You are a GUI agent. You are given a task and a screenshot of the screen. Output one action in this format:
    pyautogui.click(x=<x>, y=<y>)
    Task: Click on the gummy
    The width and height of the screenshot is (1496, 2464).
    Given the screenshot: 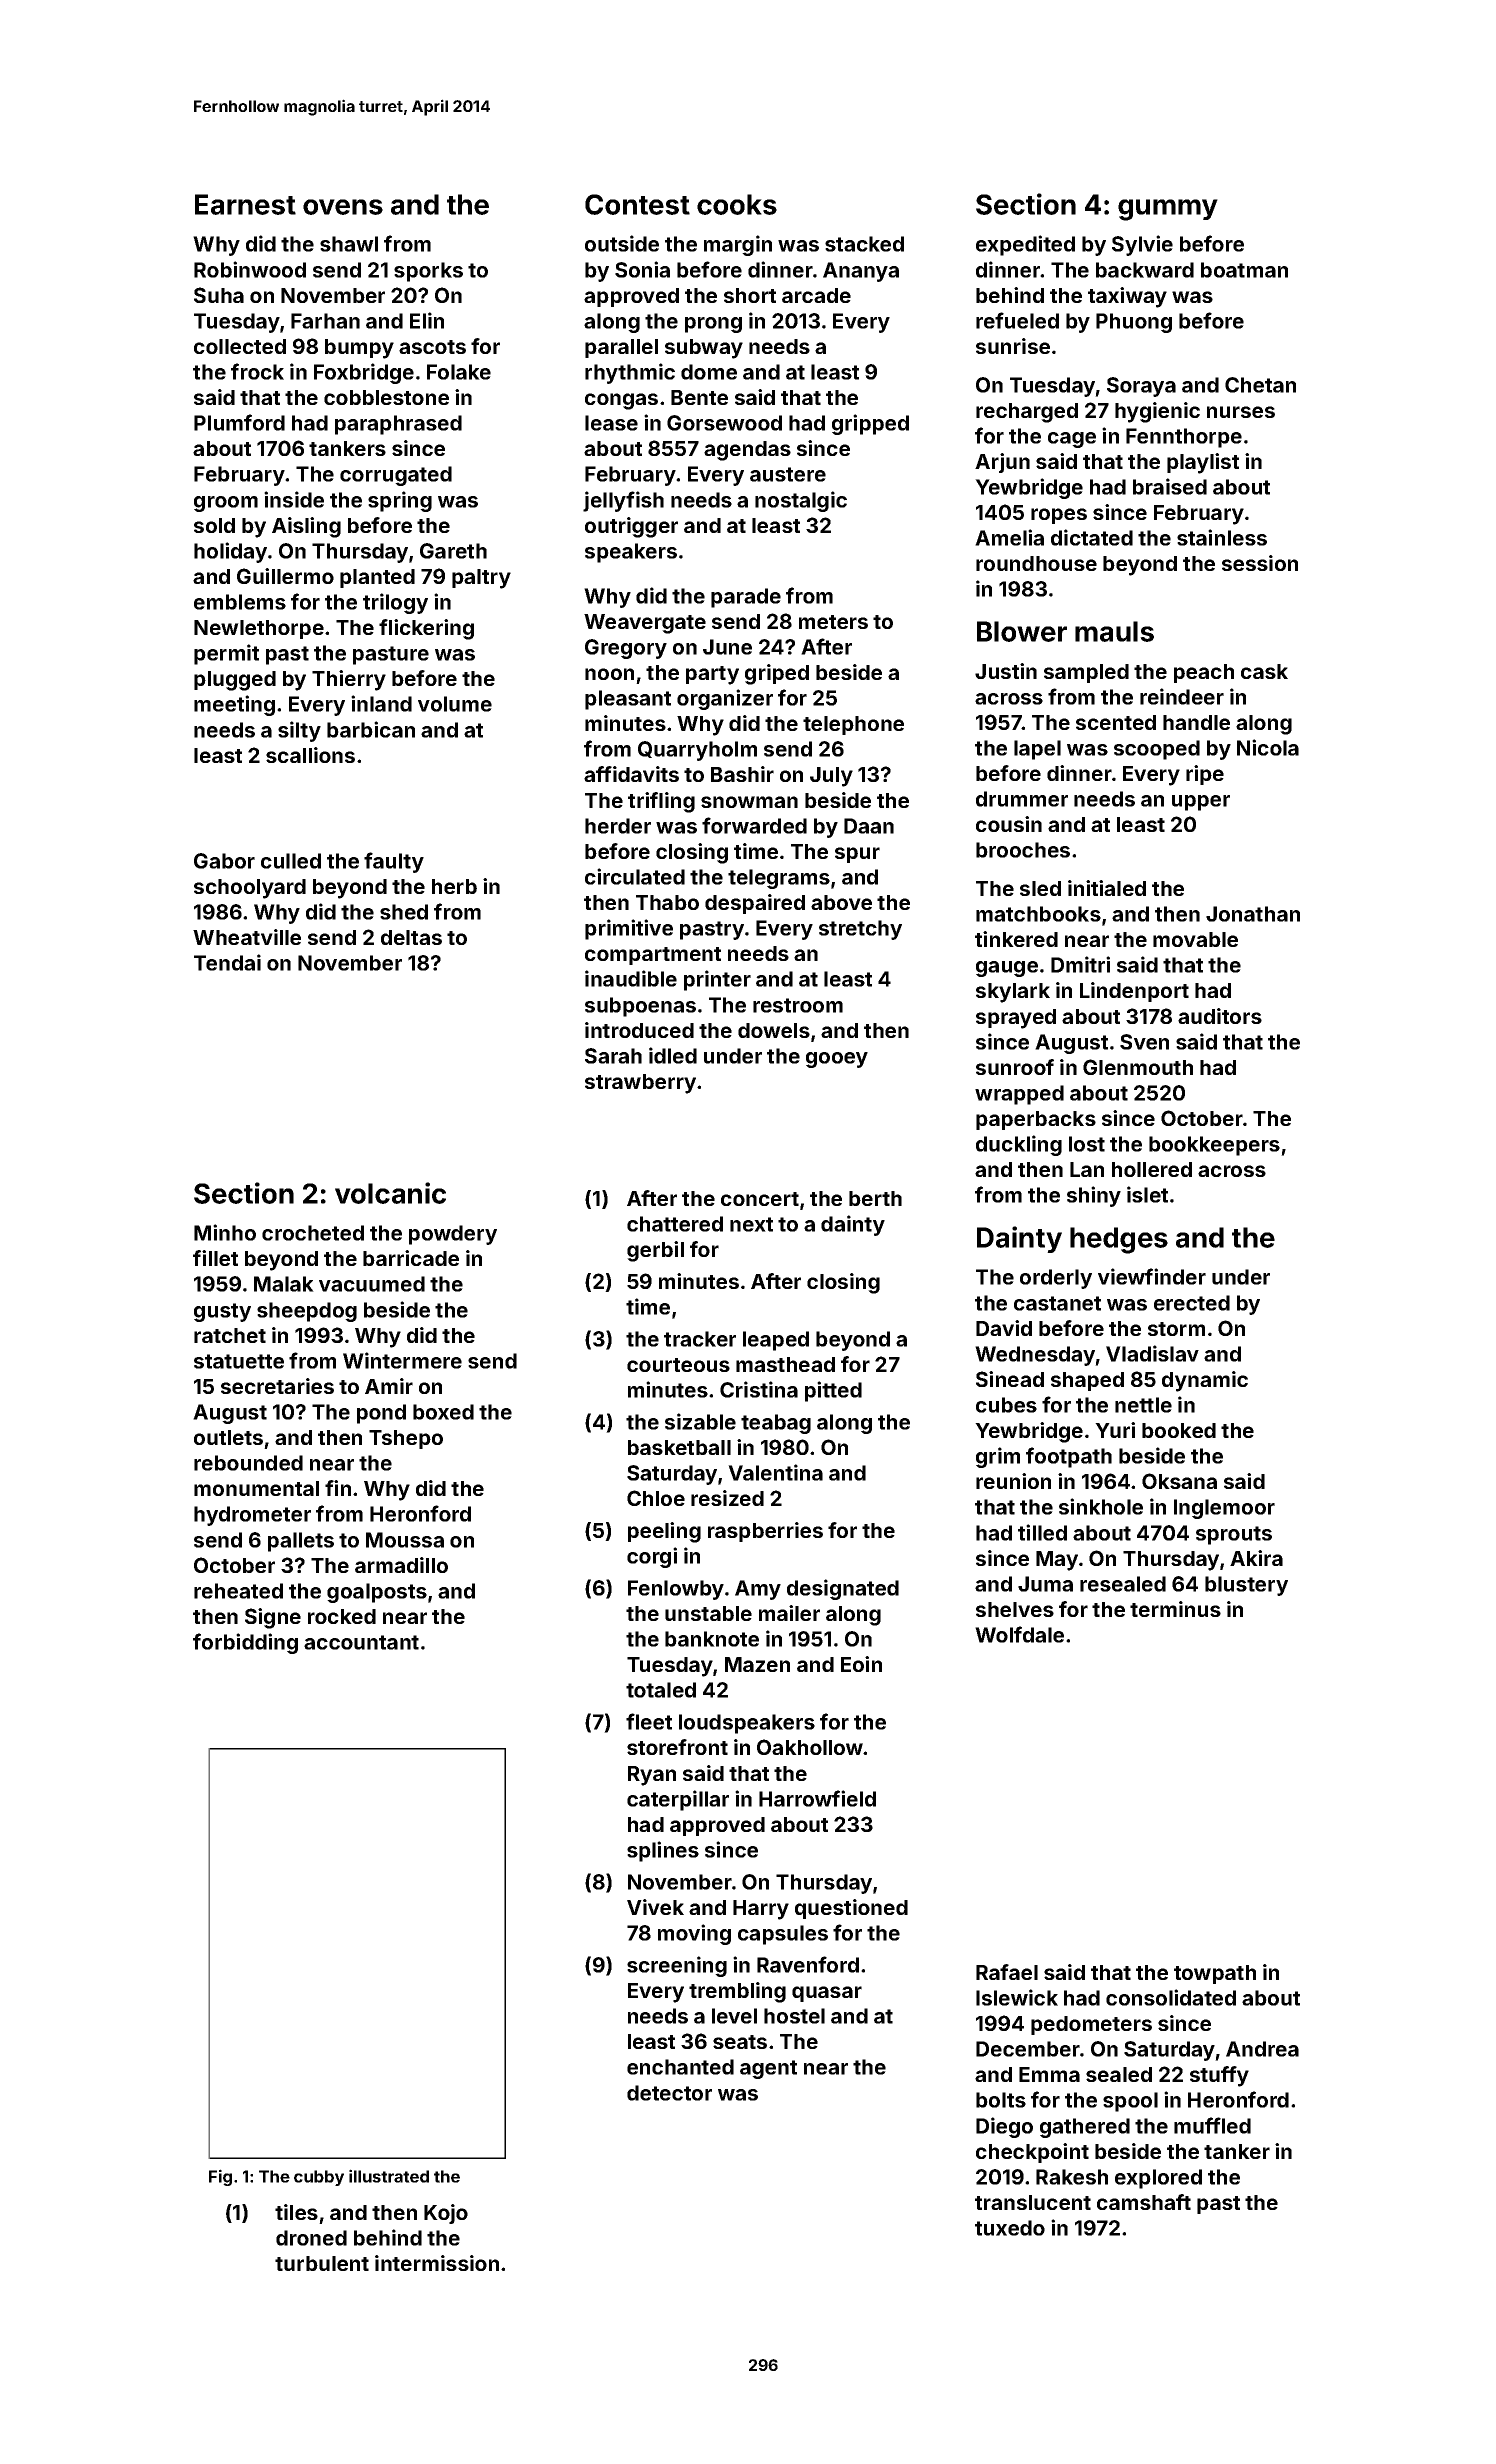 What is the action you would take?
    pyautogui.click(x=1168, y=210)
